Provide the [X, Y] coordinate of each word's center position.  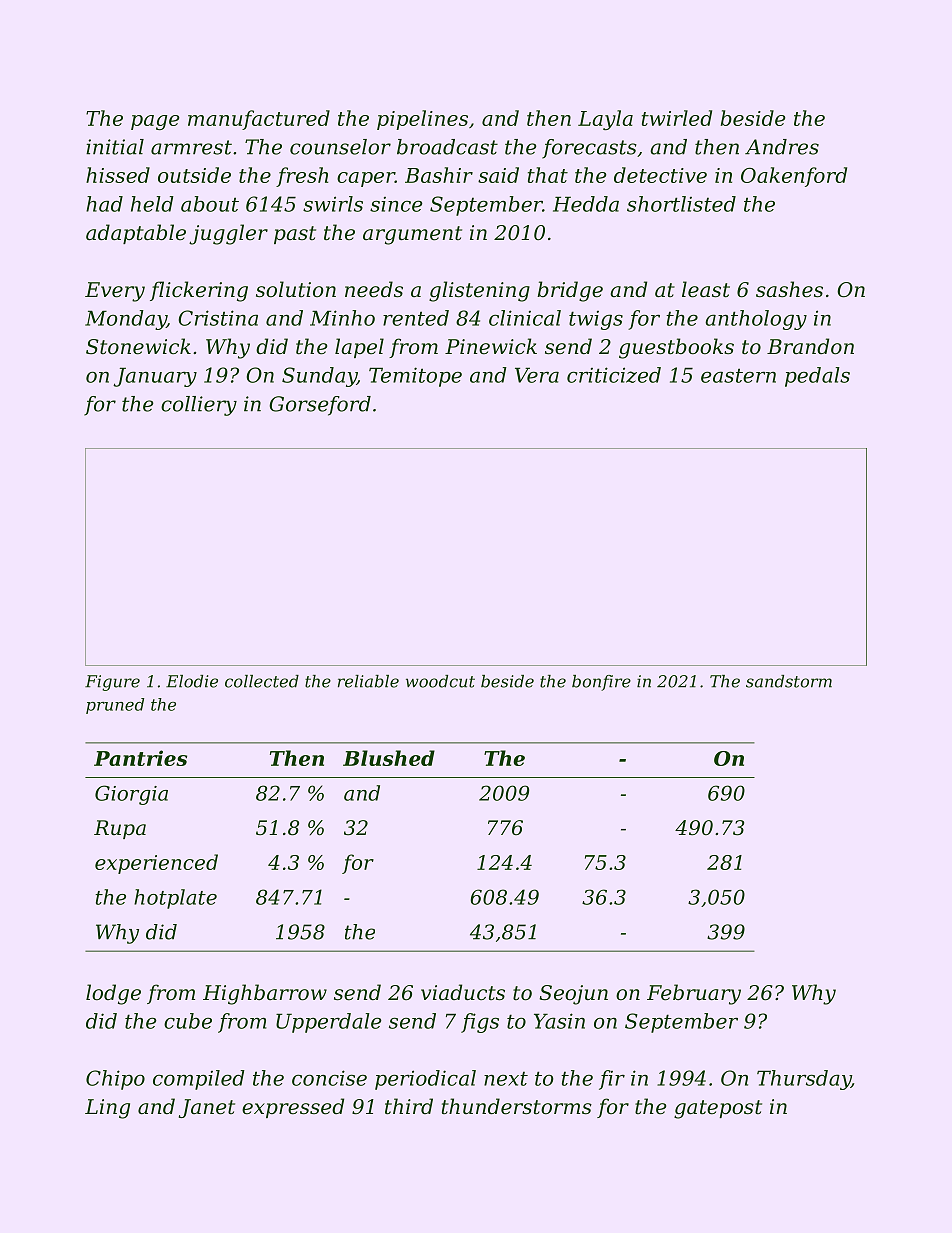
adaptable [136, 234]
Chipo [115, 1080]
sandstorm [789, 681]
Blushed [389, 758]
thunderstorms [517, 1106]
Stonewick [138, 346]
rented [416, 318]
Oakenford [794, 177]
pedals [817, 377]
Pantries [140, 758]
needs [374, 289]
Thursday [804, 1080]
